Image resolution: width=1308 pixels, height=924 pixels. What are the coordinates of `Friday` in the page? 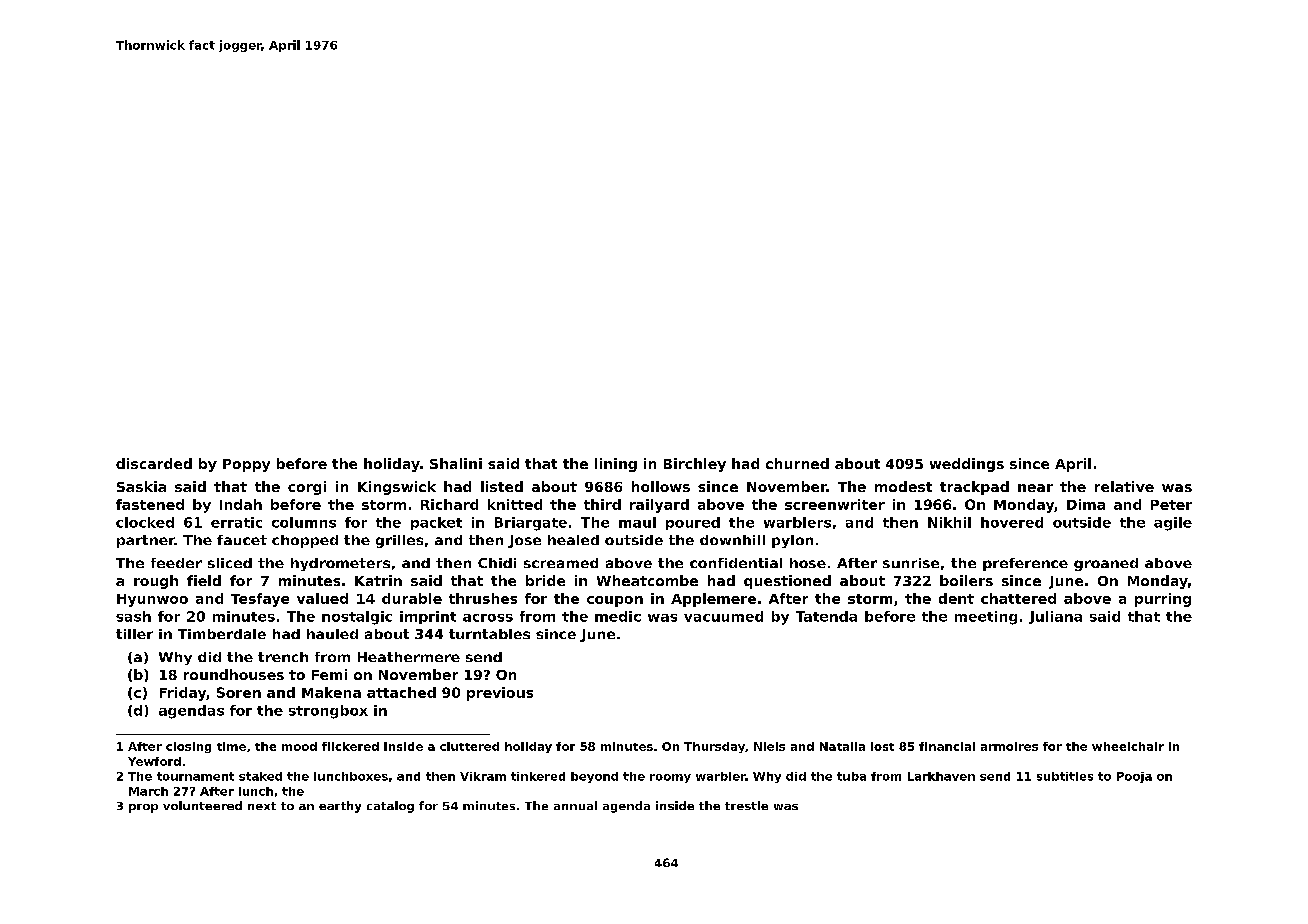 It's located at (183, 694).
